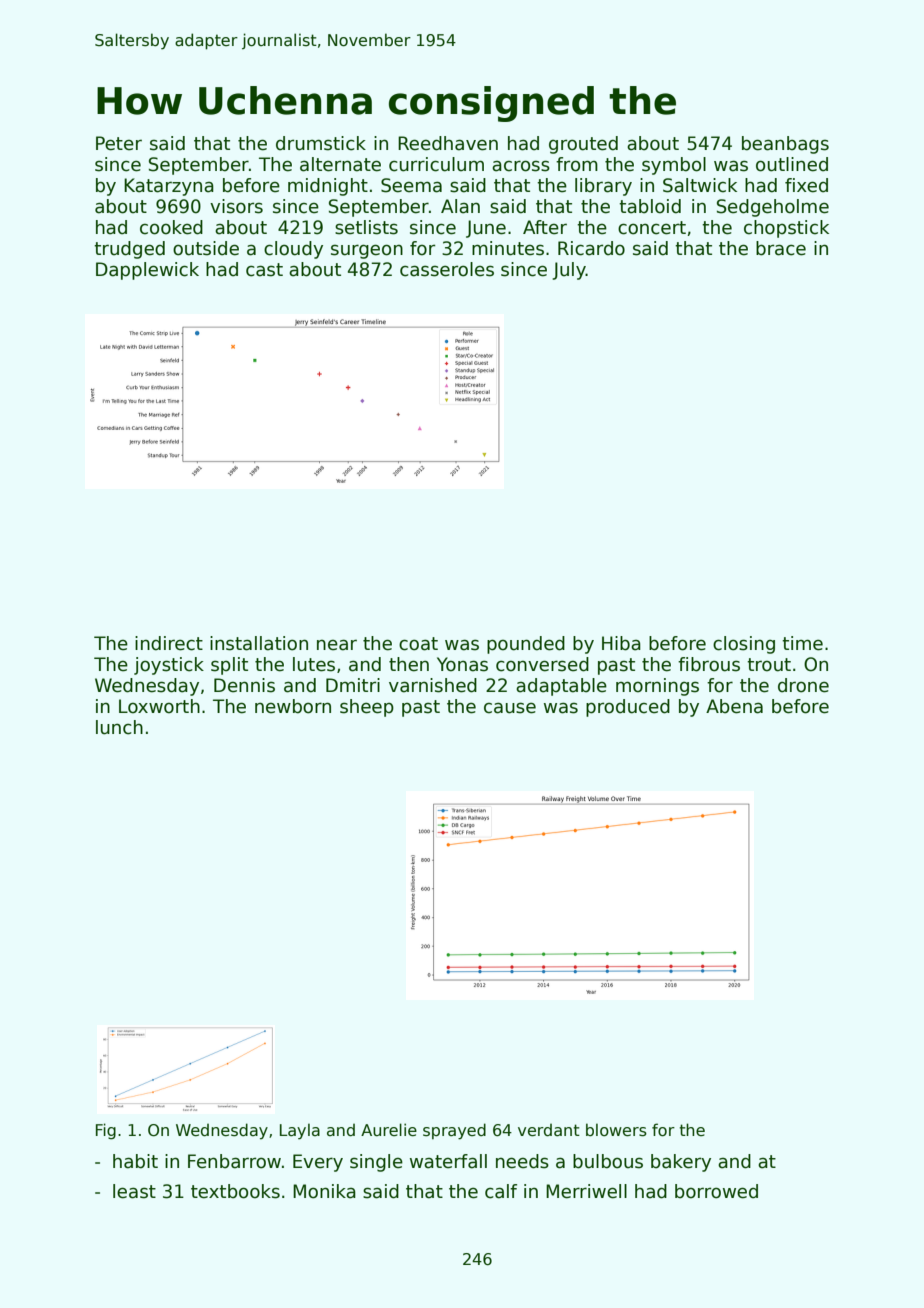  What do you see at coordinates (367, 708) in the image?
I see `sheep` at bounding box center [367, 708].
